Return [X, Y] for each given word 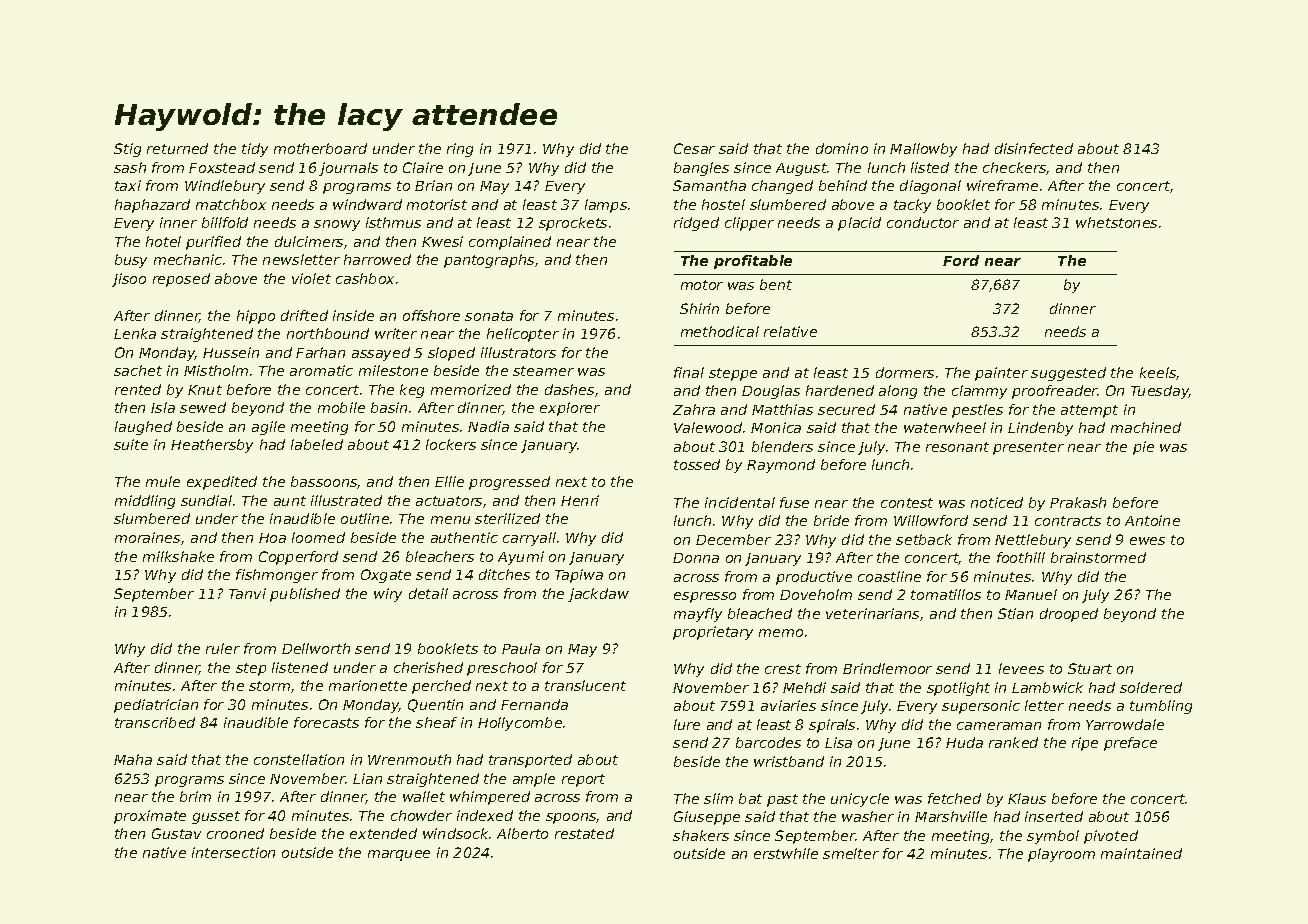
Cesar [694, 148]
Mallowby [923, 150]
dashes [569, 389]
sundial [206, 500]
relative [790, 331]
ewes [1147, 541]
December [733, 539]
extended [383, 833]
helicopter [523, 335]
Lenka [135, 333]
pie [1143, 448]
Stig [127, 150]
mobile [341, 407]
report [583, 780]
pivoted [1111, 837]
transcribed [155, 722]
